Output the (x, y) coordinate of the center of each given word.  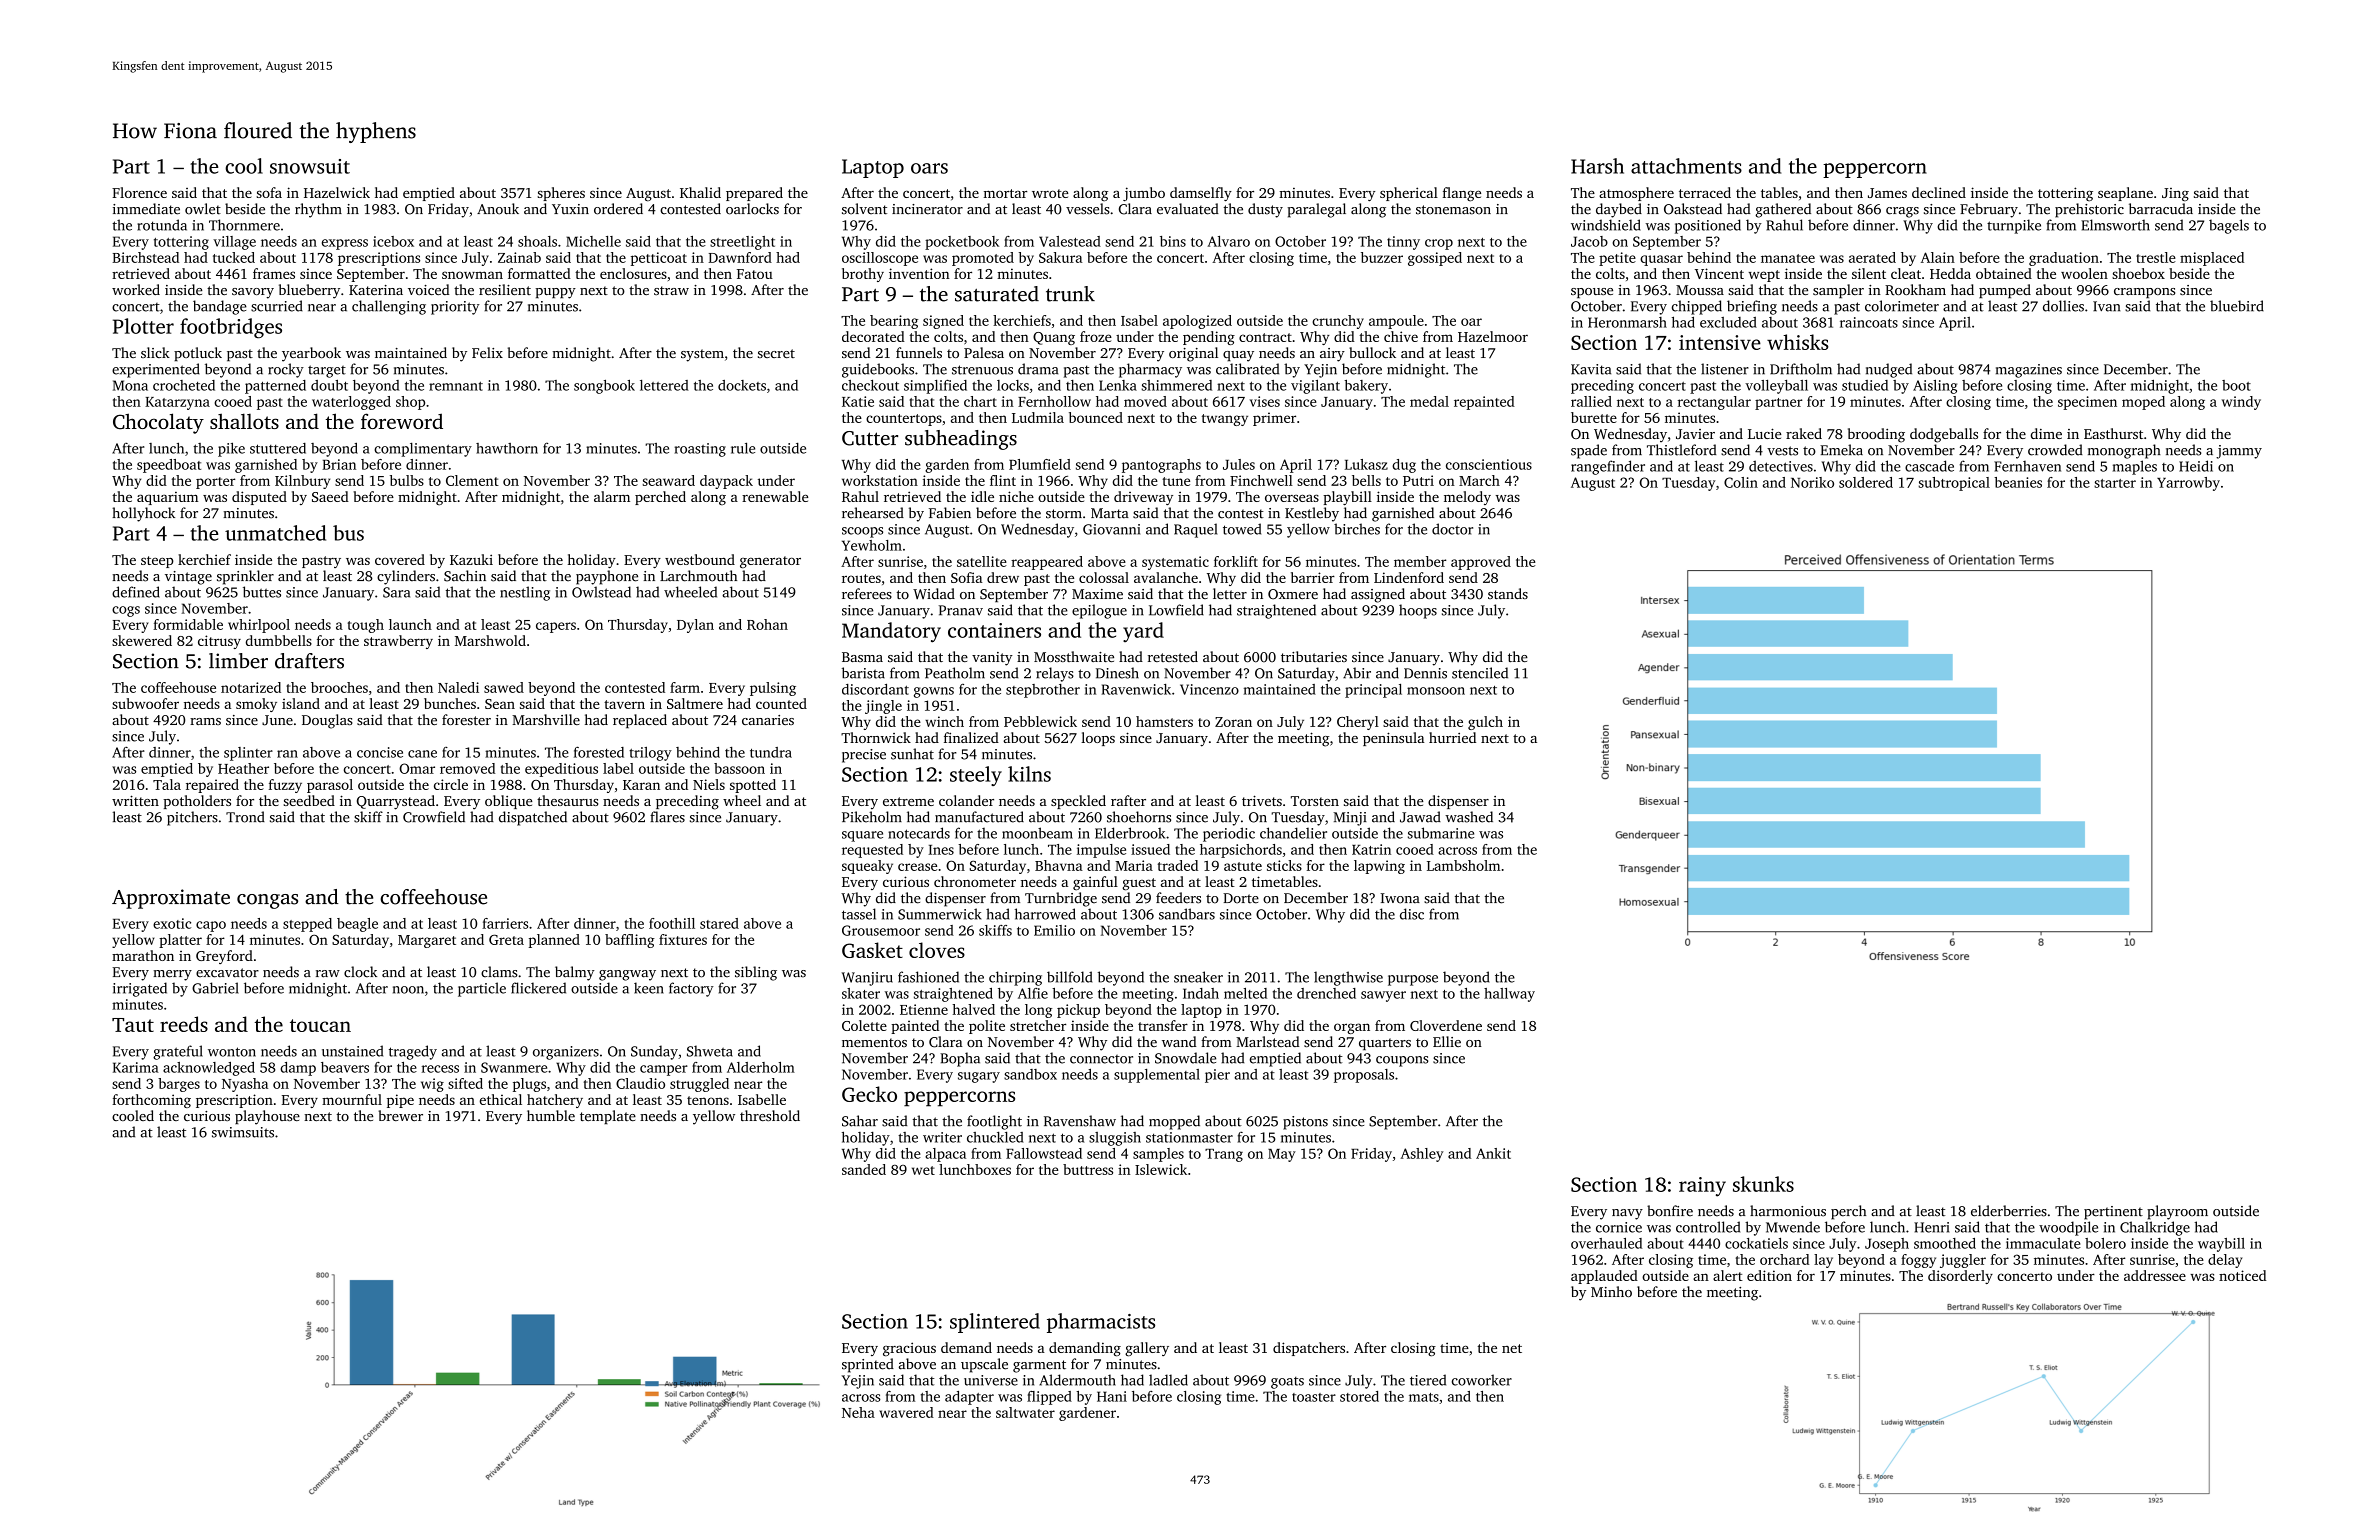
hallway (1509, 995)
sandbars (1187, 914)
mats (1424, 1397)
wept (1764, 276)
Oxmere (1293, 594)
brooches (339, 687)
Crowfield (434, 817)
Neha (858, 1412)
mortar (1005, 193)
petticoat (659, 259)
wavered (906, 1412)
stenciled (1480, 673)
